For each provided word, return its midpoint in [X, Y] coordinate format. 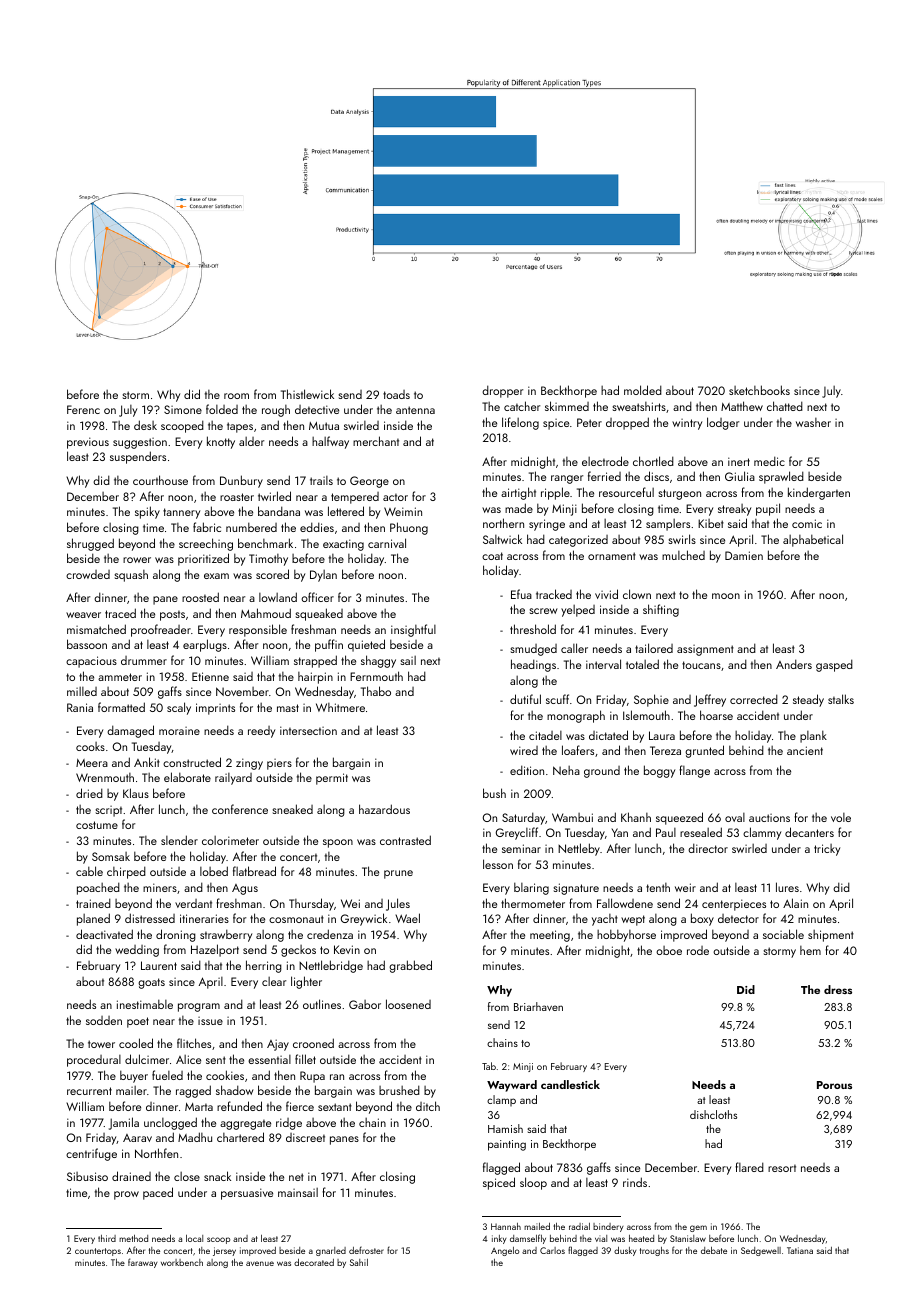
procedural [94, 1061]
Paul [666, 832]
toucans [701, 665]
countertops [98, 1252]
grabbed [410, 966]
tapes [240, 427]
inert [739, 461]
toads [396, 394]
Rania [80, 707]
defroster [366, 1250]
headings [533, 665]
